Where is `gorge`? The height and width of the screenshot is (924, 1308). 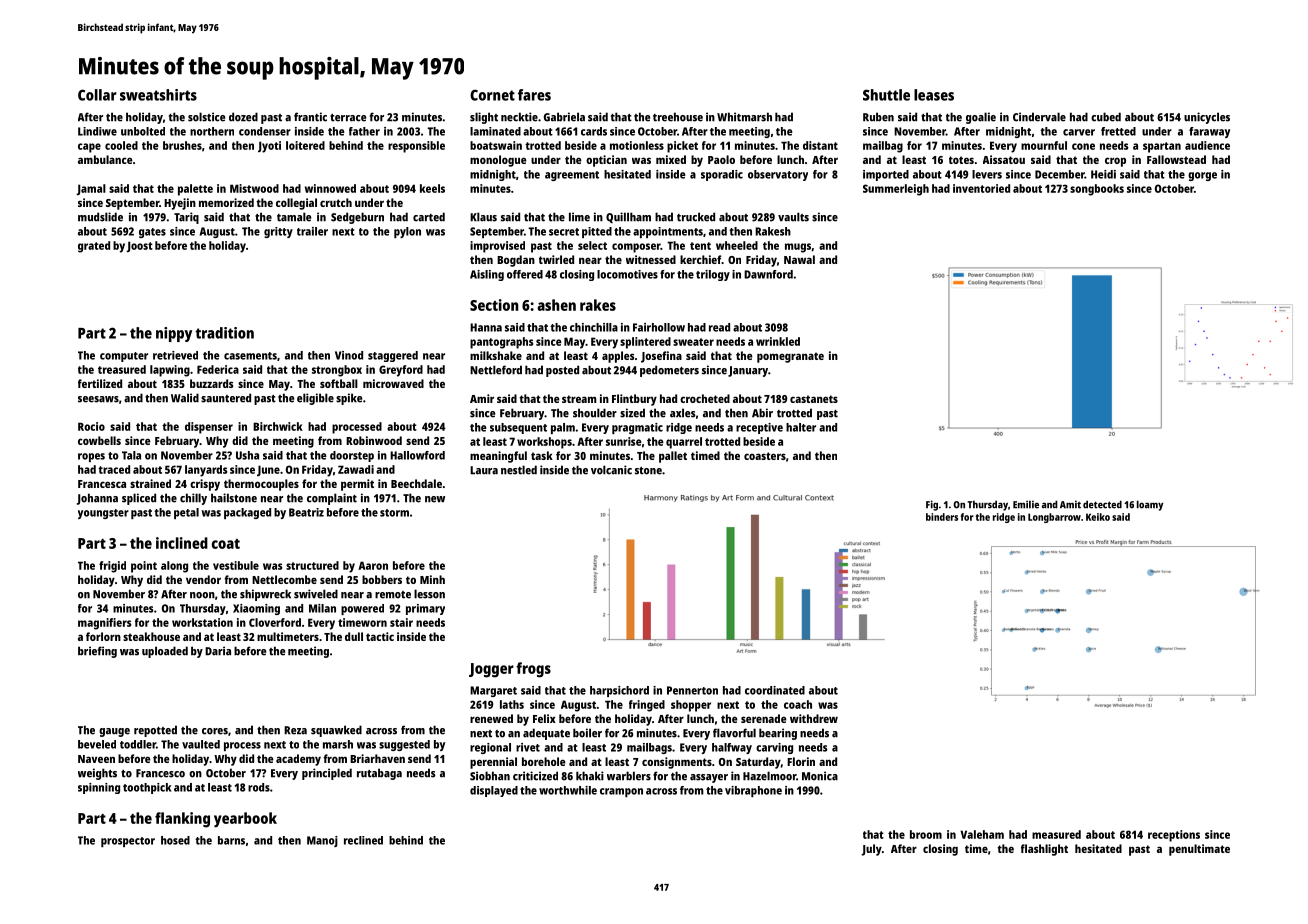 gorge is located at coordinates (1202, 176).
